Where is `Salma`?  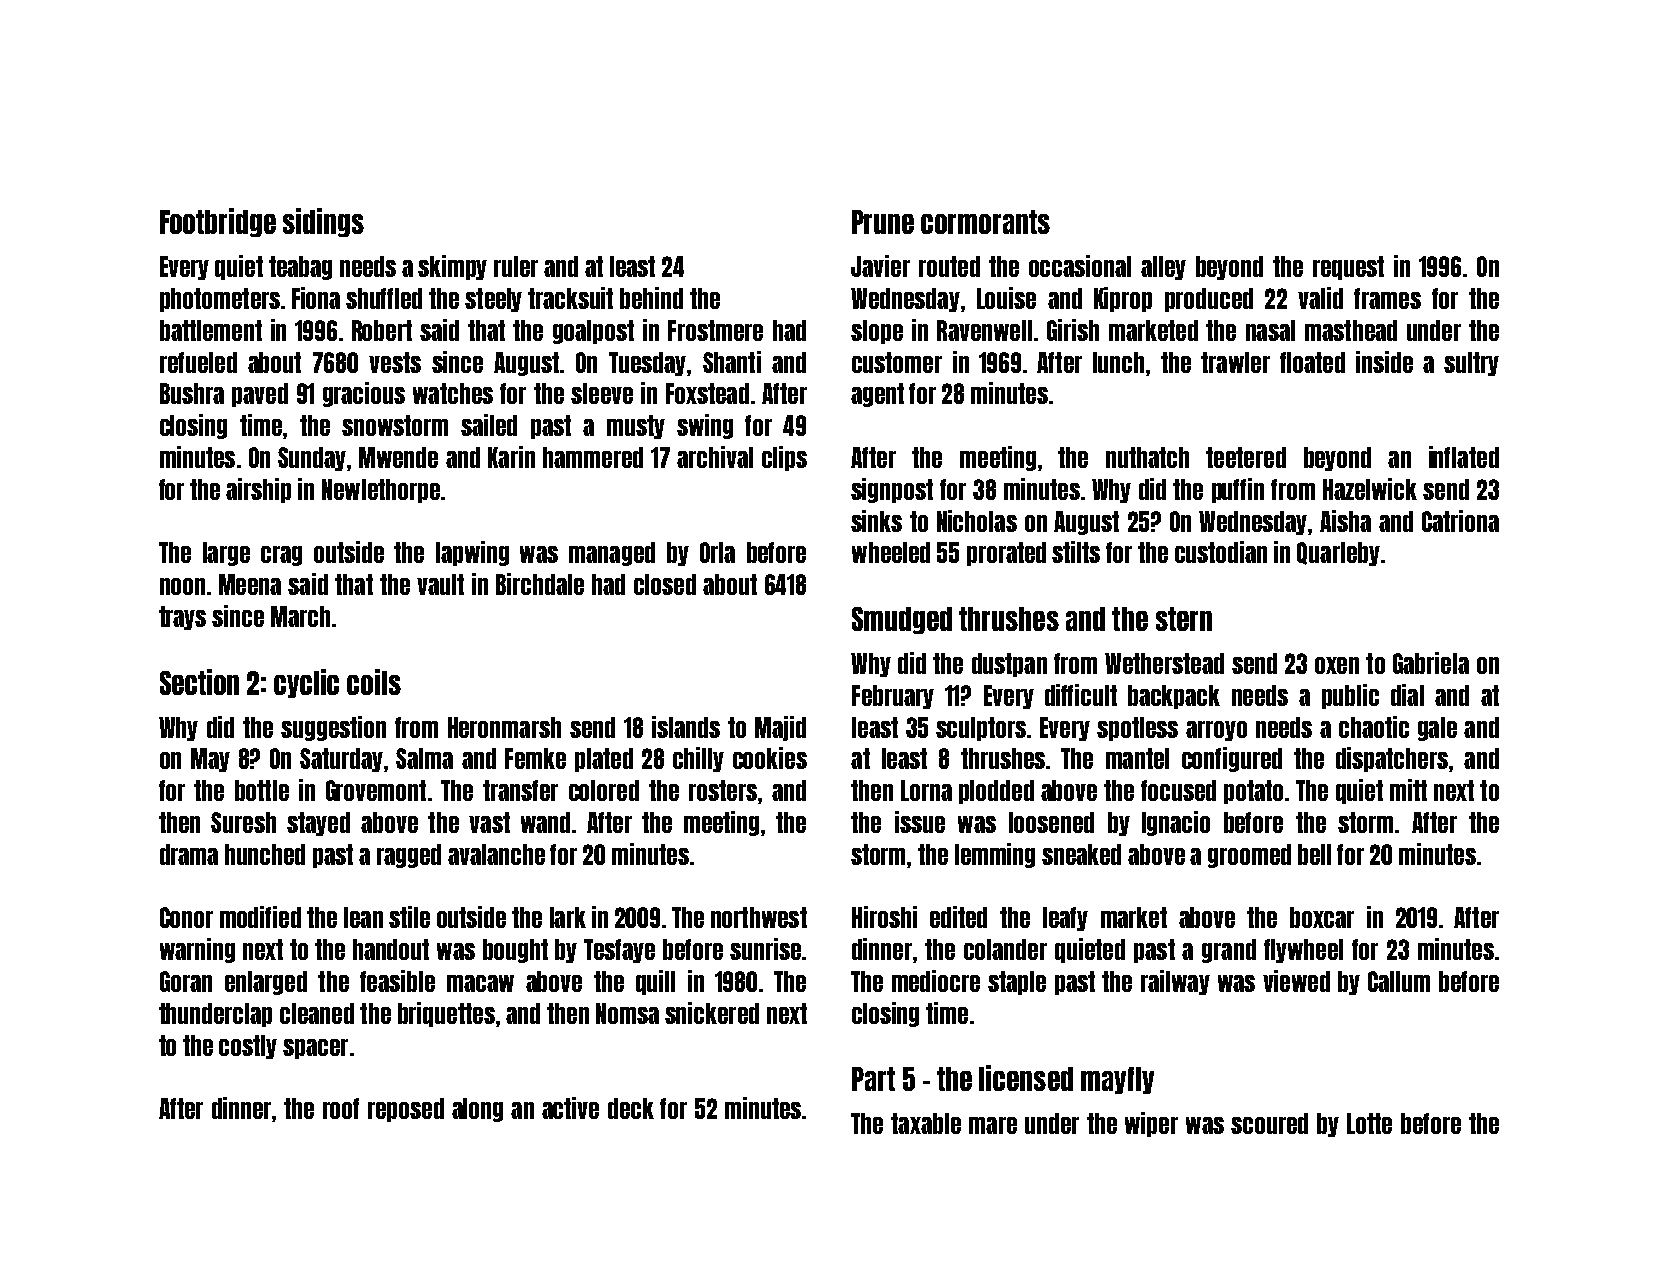
Salma is located at coordinates (424, 758).
